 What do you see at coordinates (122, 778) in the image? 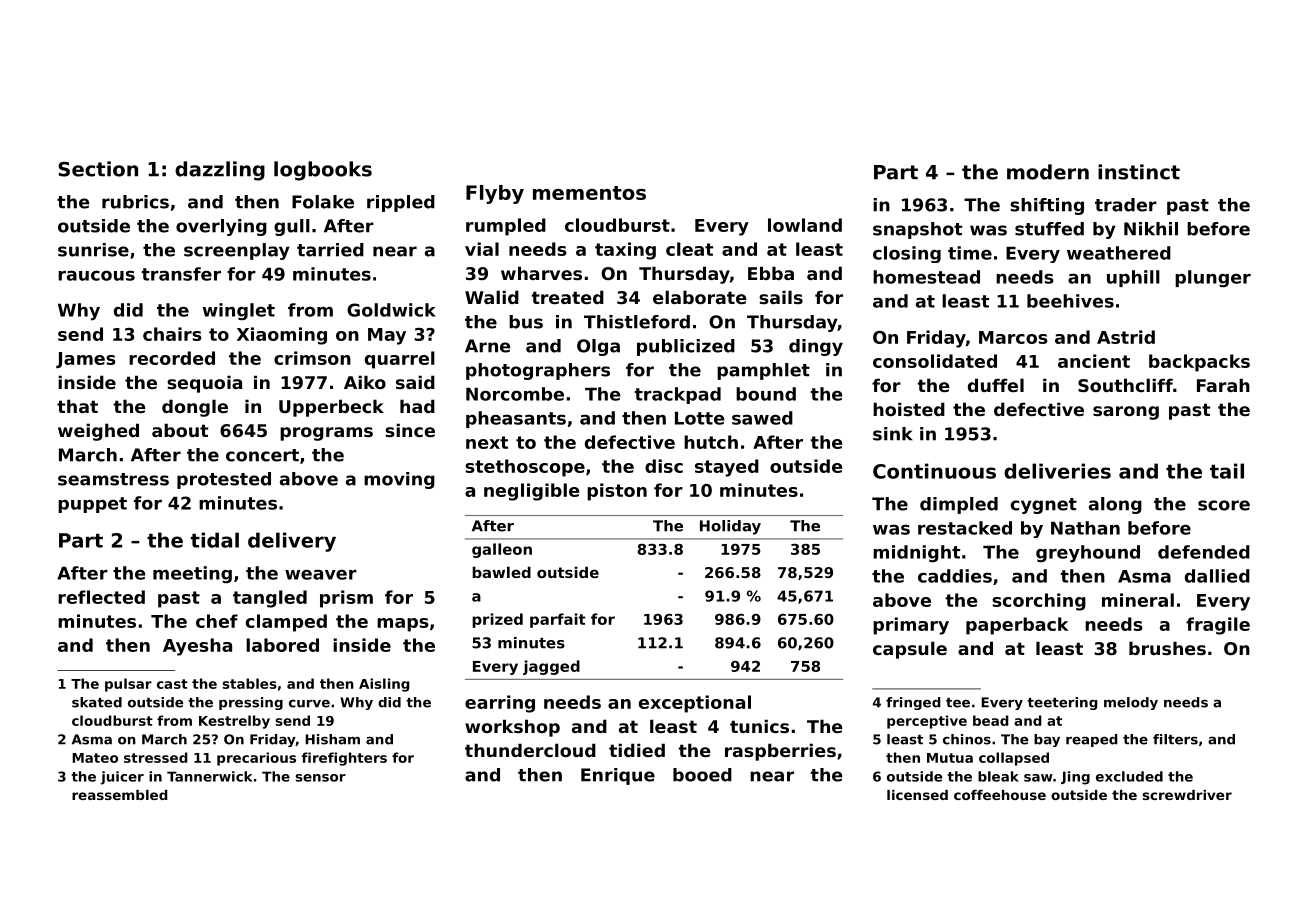
I see `juicer` at bounding box center [122, 778].
